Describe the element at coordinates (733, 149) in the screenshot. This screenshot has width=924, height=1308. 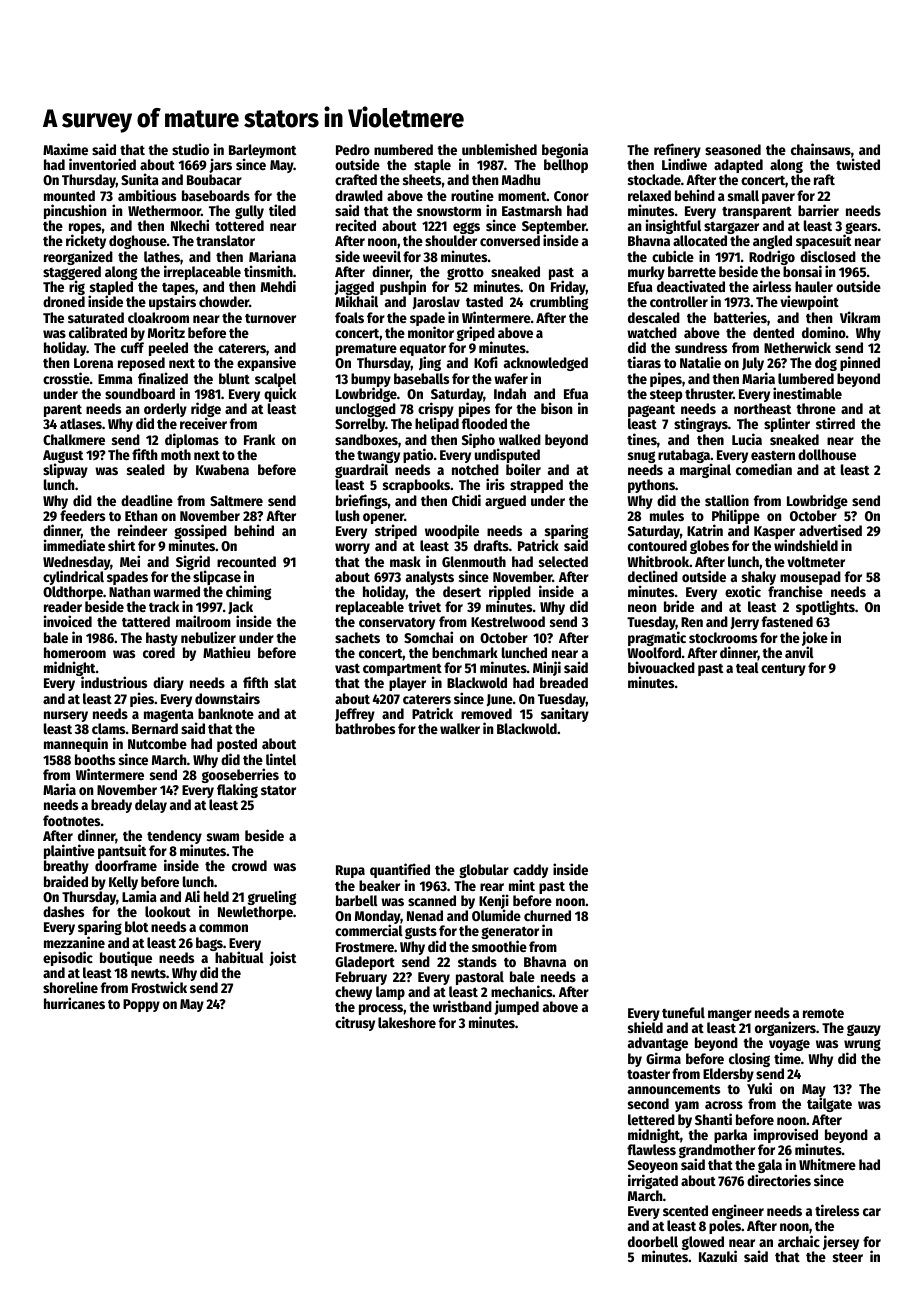
I see `seasoned` at that location.
